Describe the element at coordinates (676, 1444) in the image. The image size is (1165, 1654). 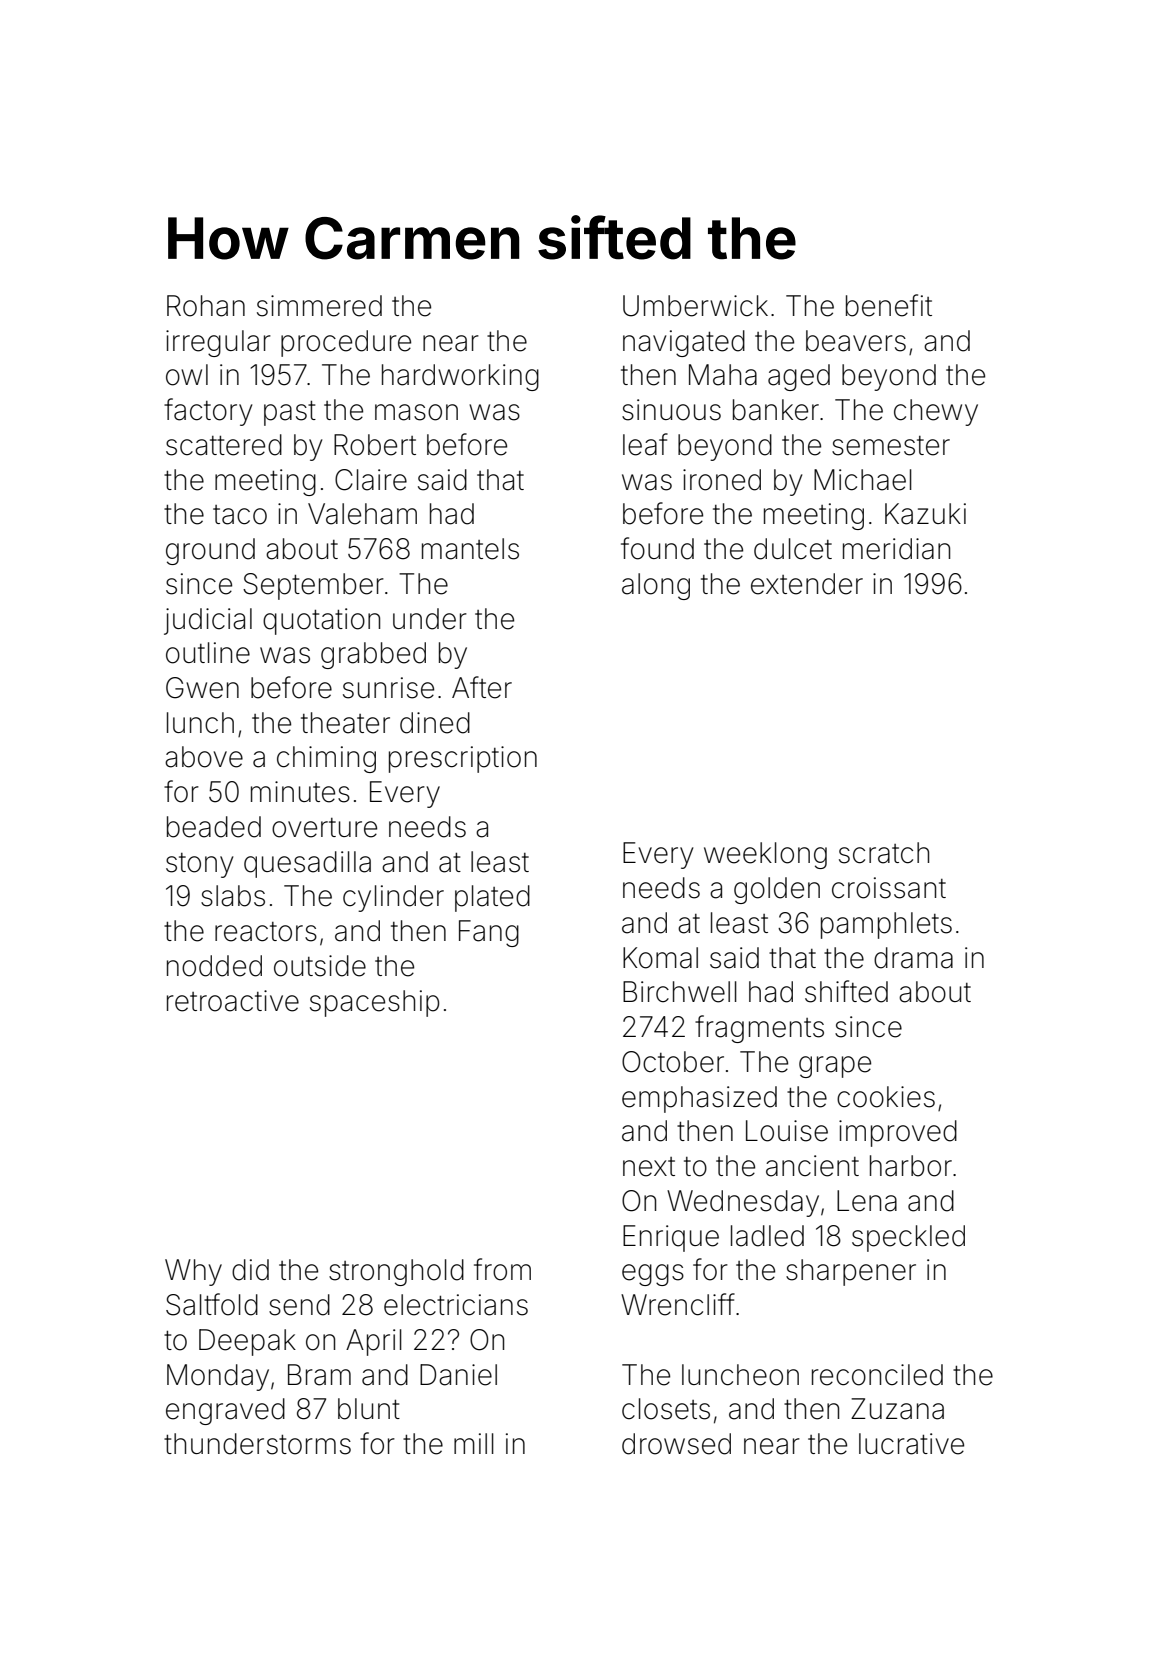
I see `drowsed` at that location.
